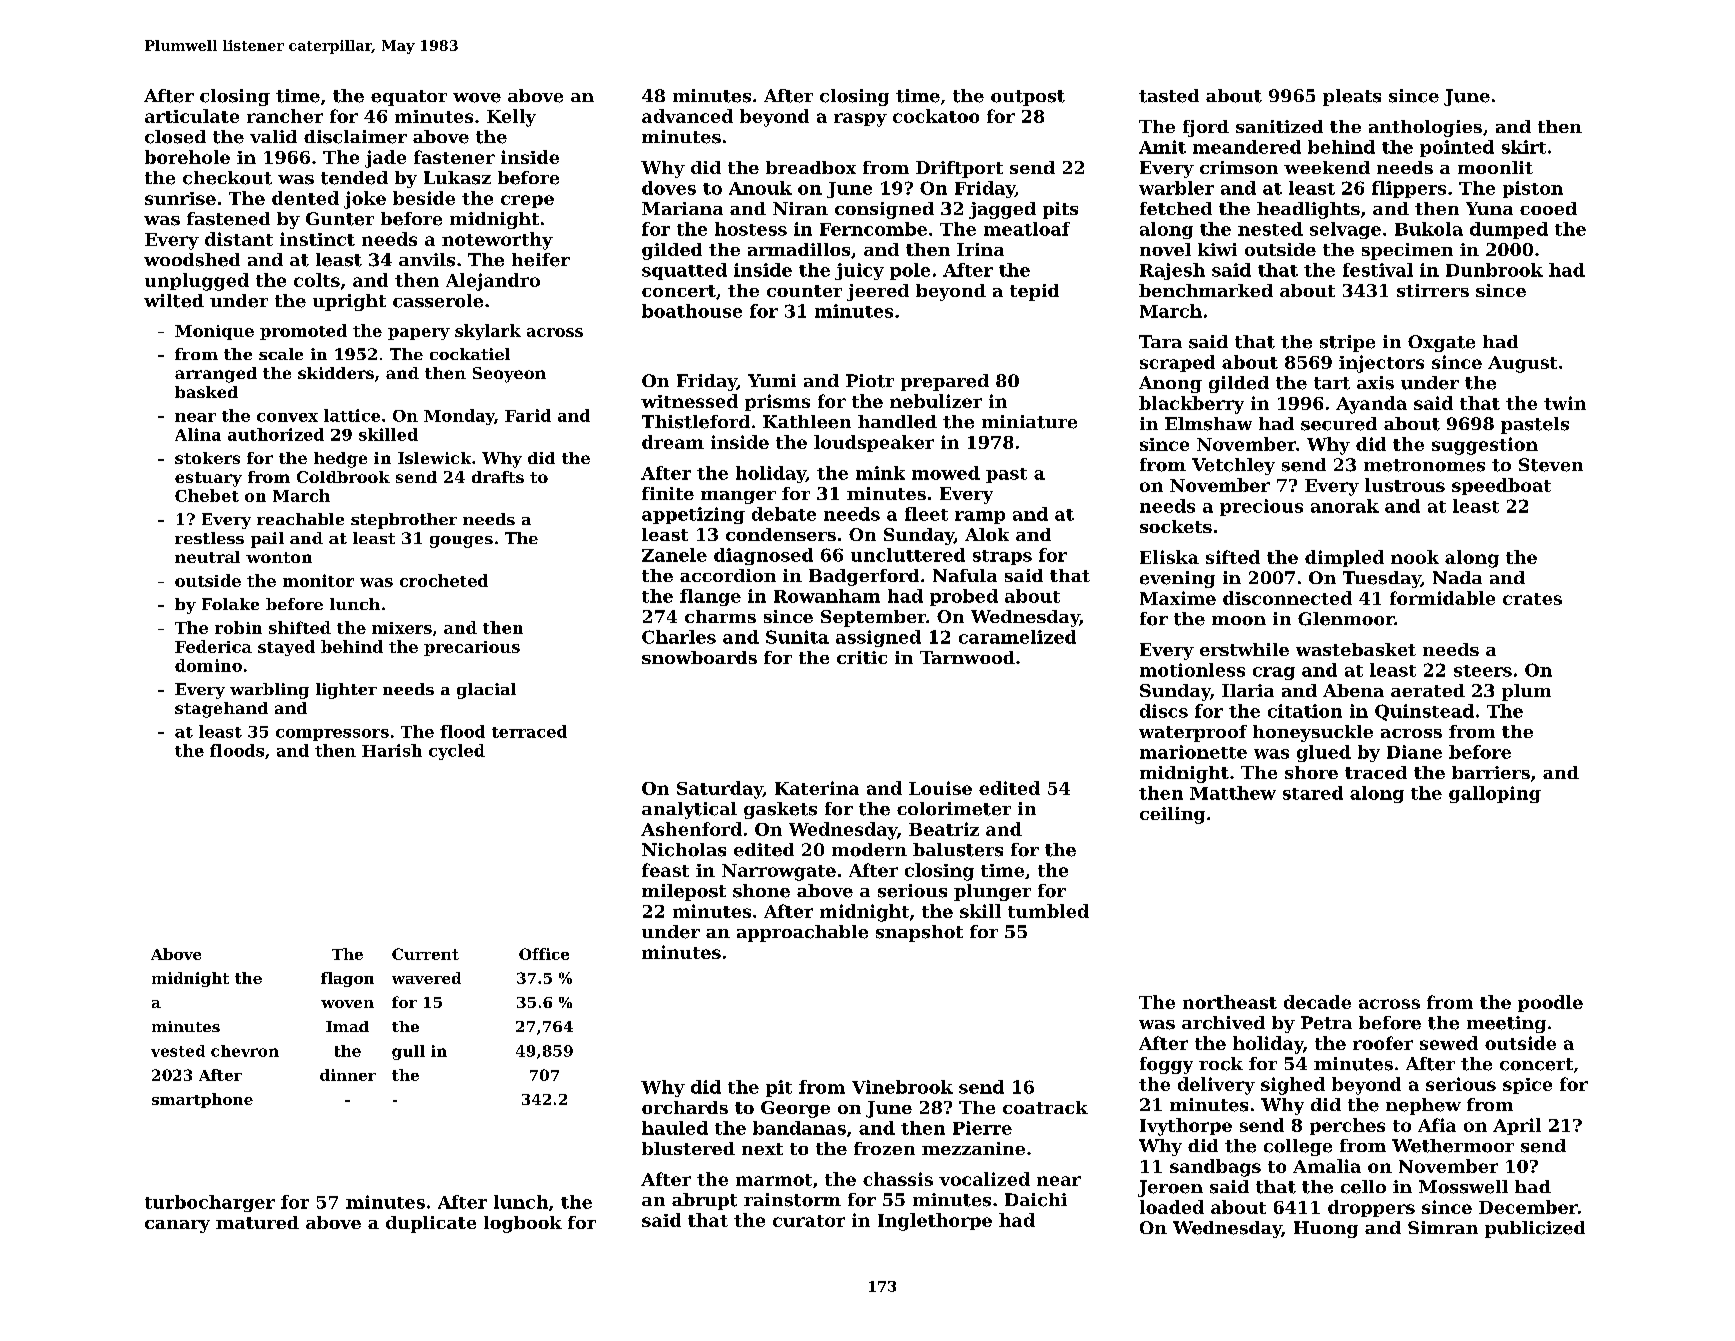 Image resolution: width=1735 pixels, height=1341 pixels. Describe the element at coordinates (967, 657) in the screenshot. I see `Tarnwood` at that location.
